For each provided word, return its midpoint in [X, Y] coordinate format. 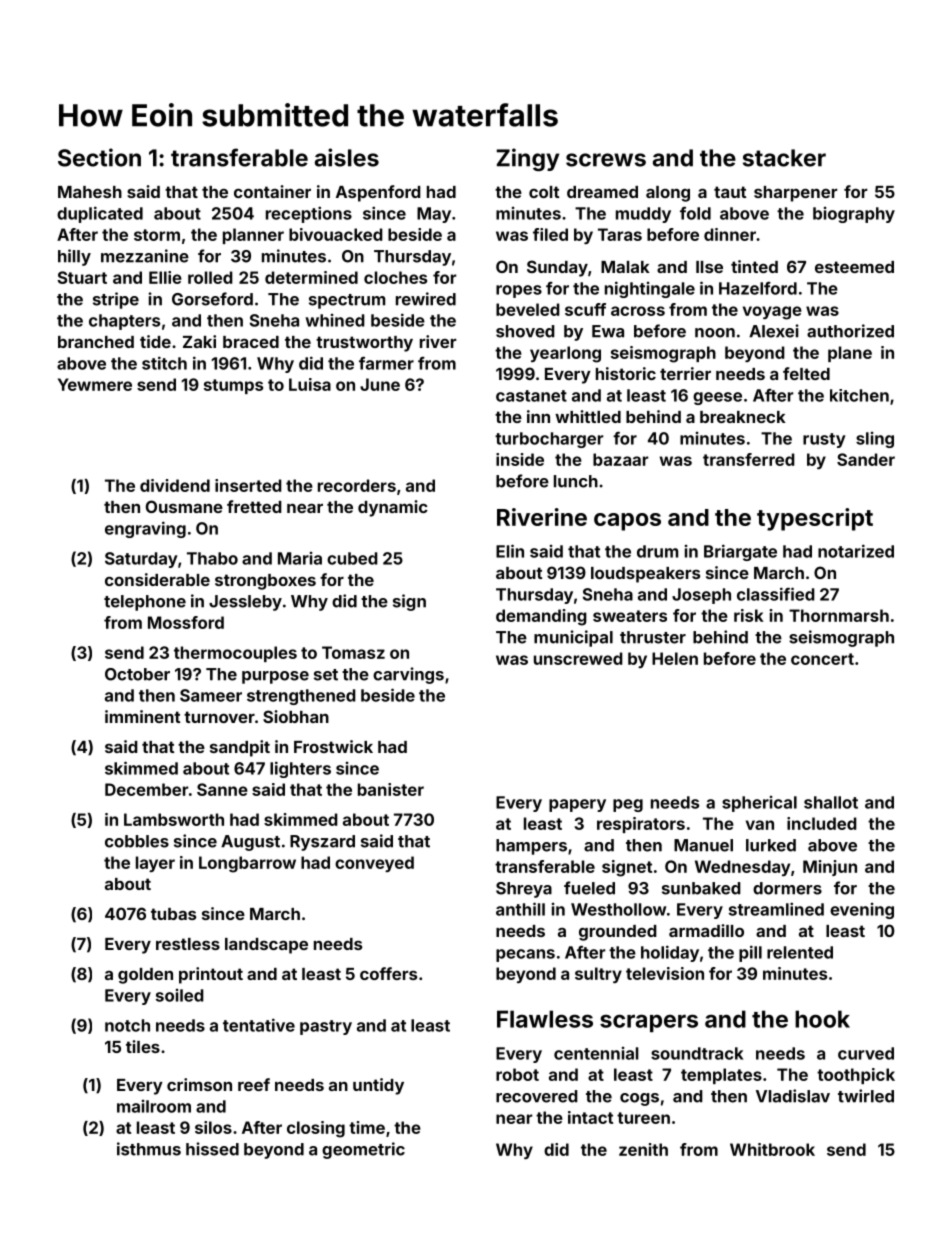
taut [730, 192]
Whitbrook [772, 1149]
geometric [363, 1150]
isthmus [149, 1149]
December [147, 789]
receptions [309, 214]
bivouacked [336, 234]
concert [822, 659]
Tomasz [353, 652]
